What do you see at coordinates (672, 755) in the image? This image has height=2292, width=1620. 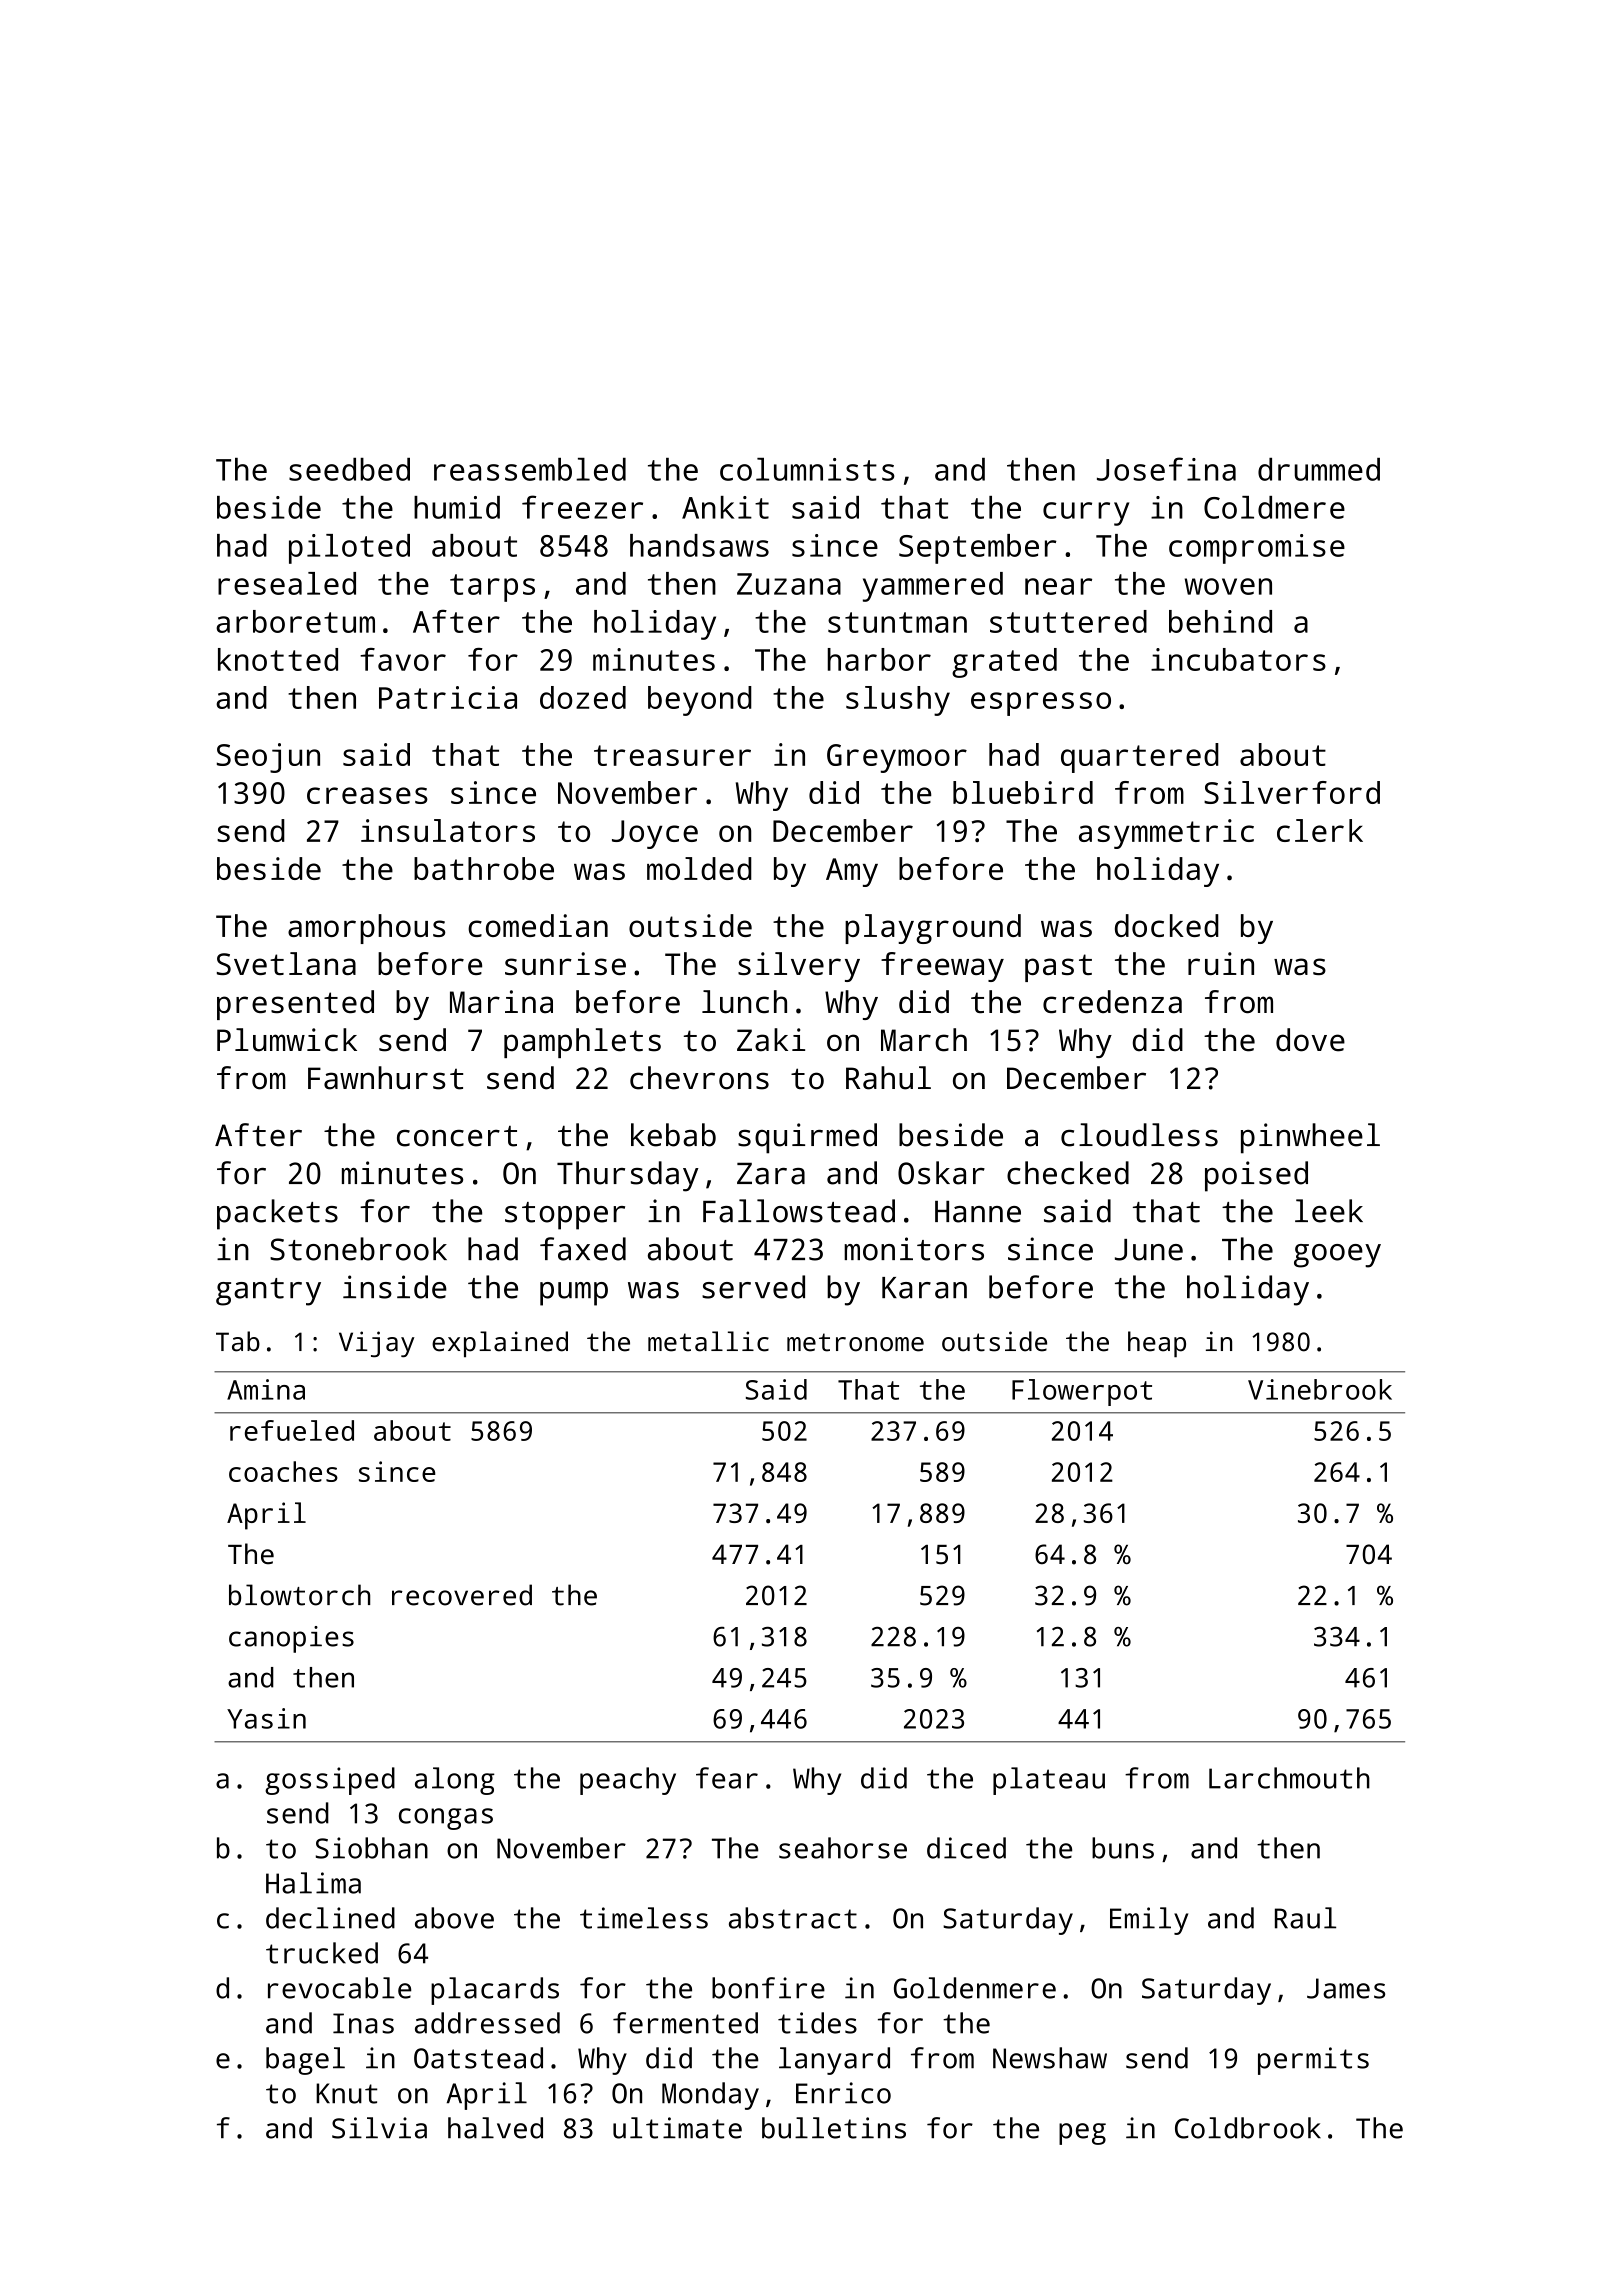 I see `treasurer` at bounding box center [672, 755].
